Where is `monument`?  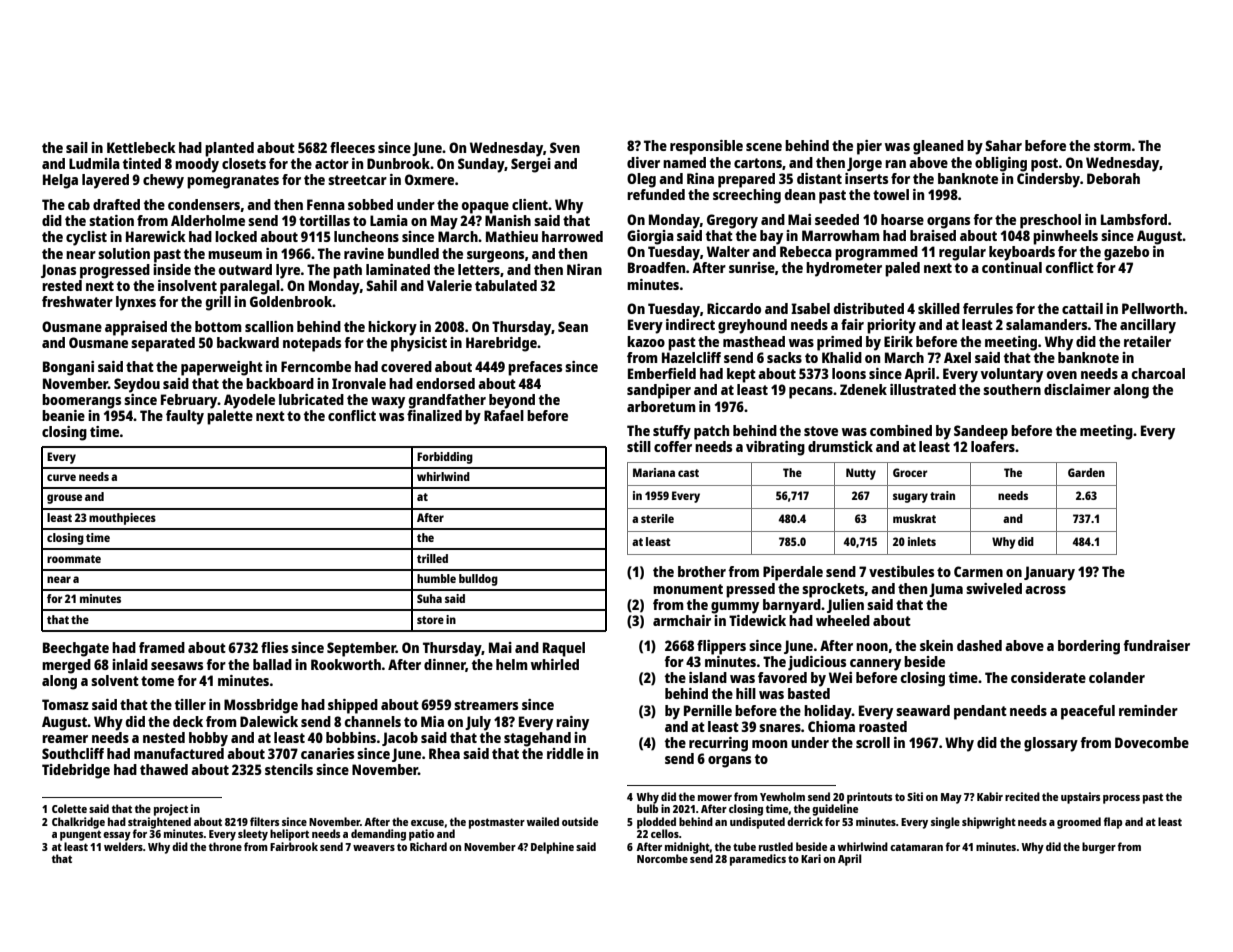 monument is located at coordinates (688, 589).
